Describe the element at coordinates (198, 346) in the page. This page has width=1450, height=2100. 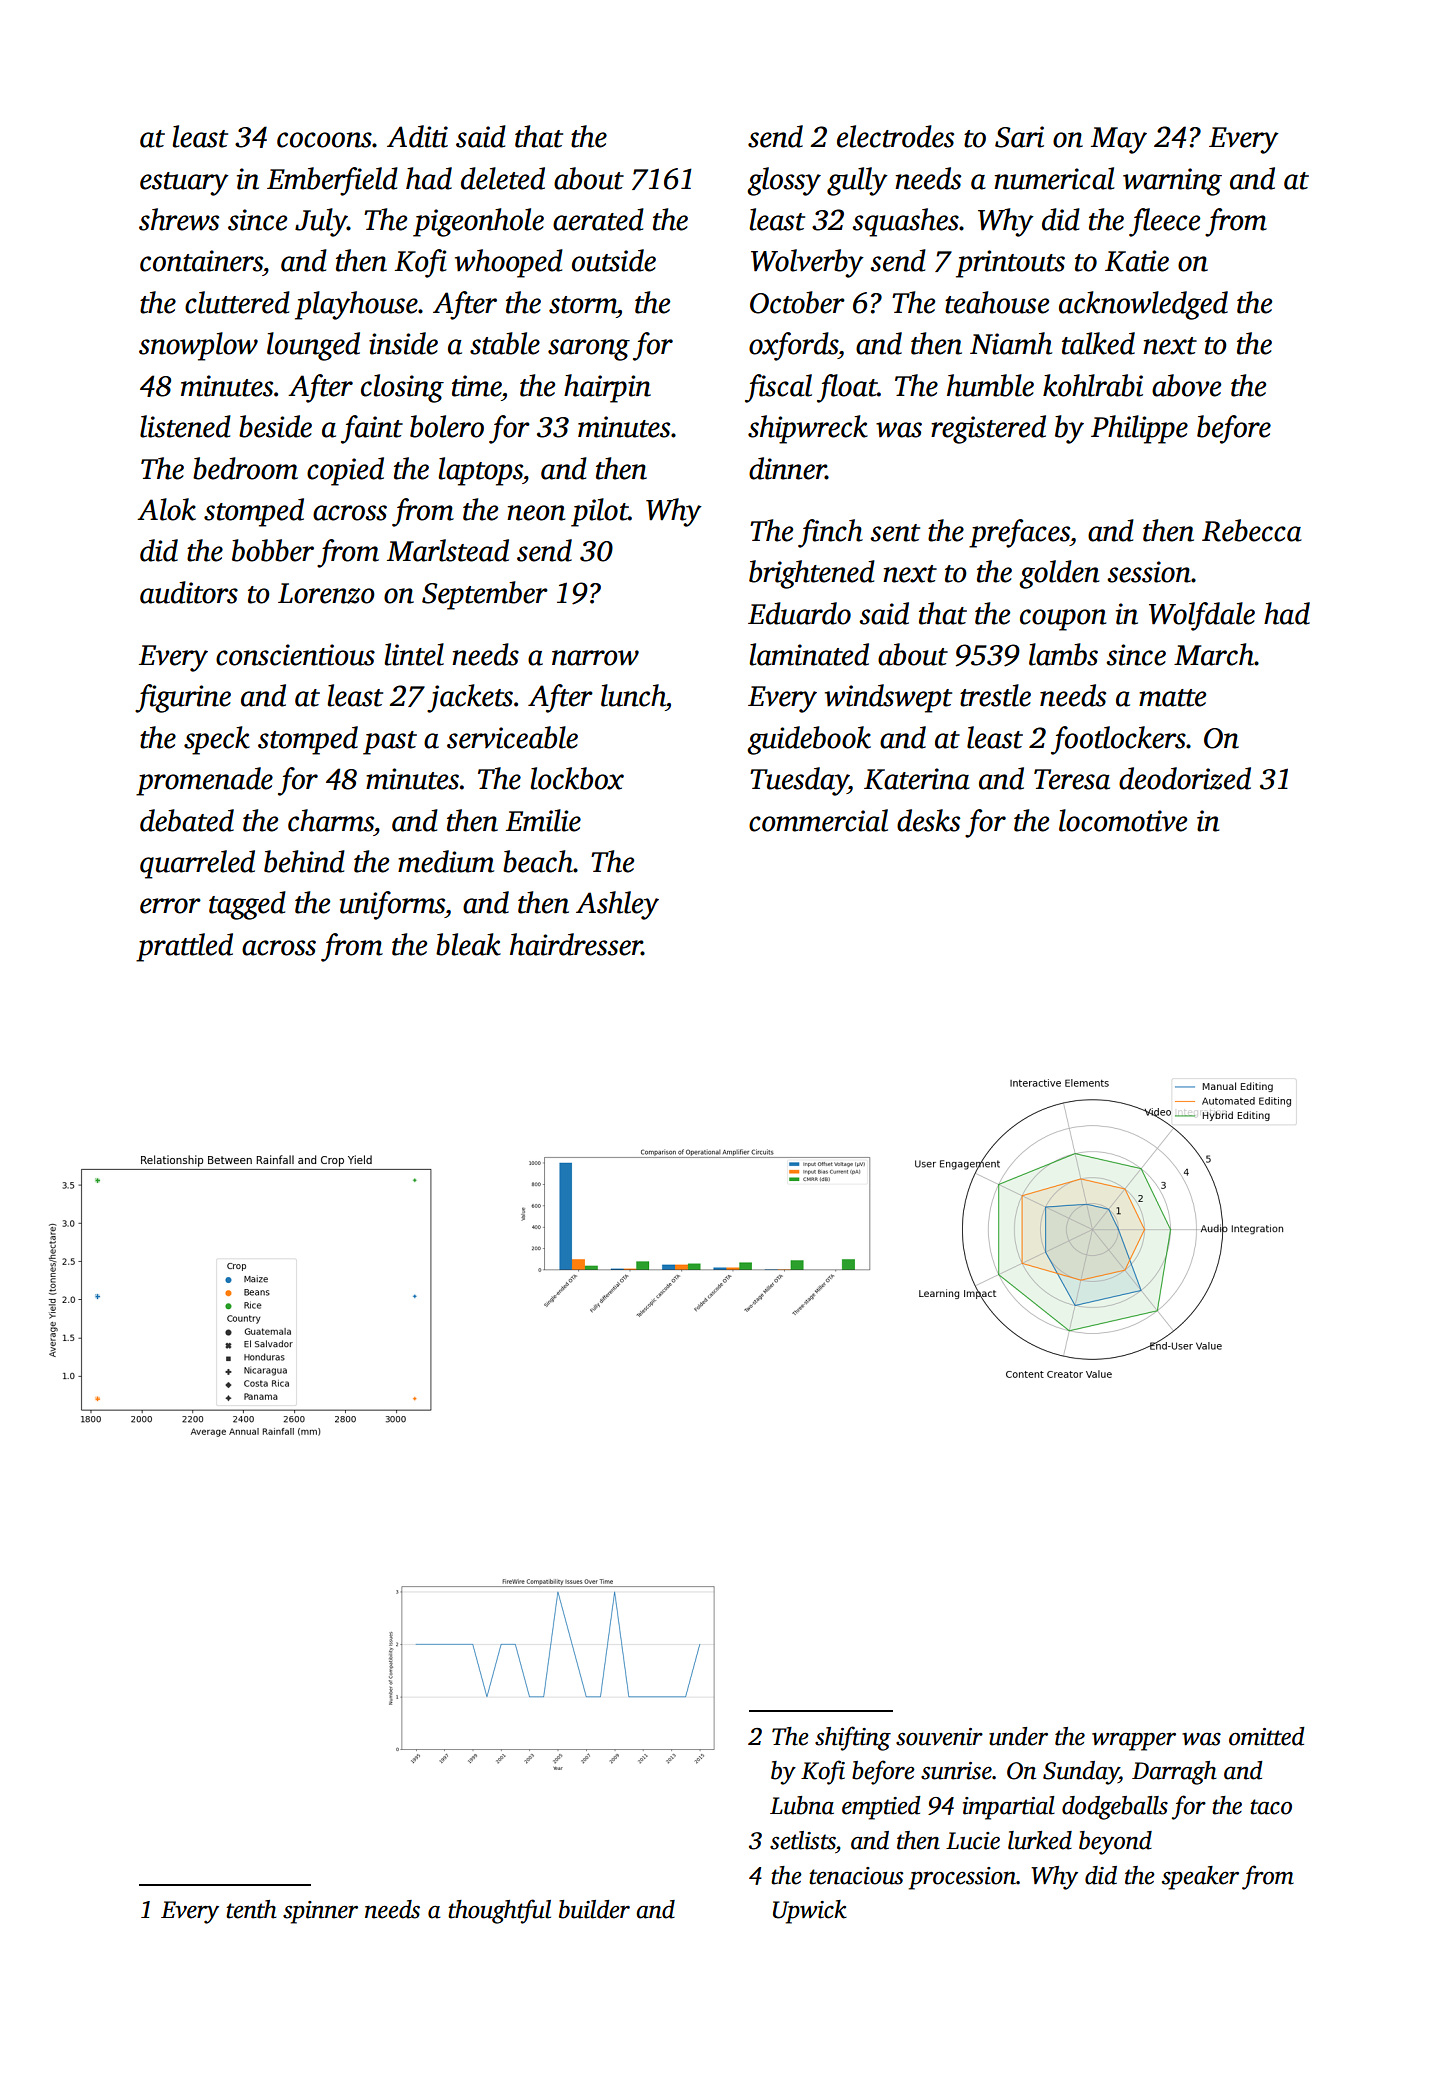
I see `snowplow` at that location.
